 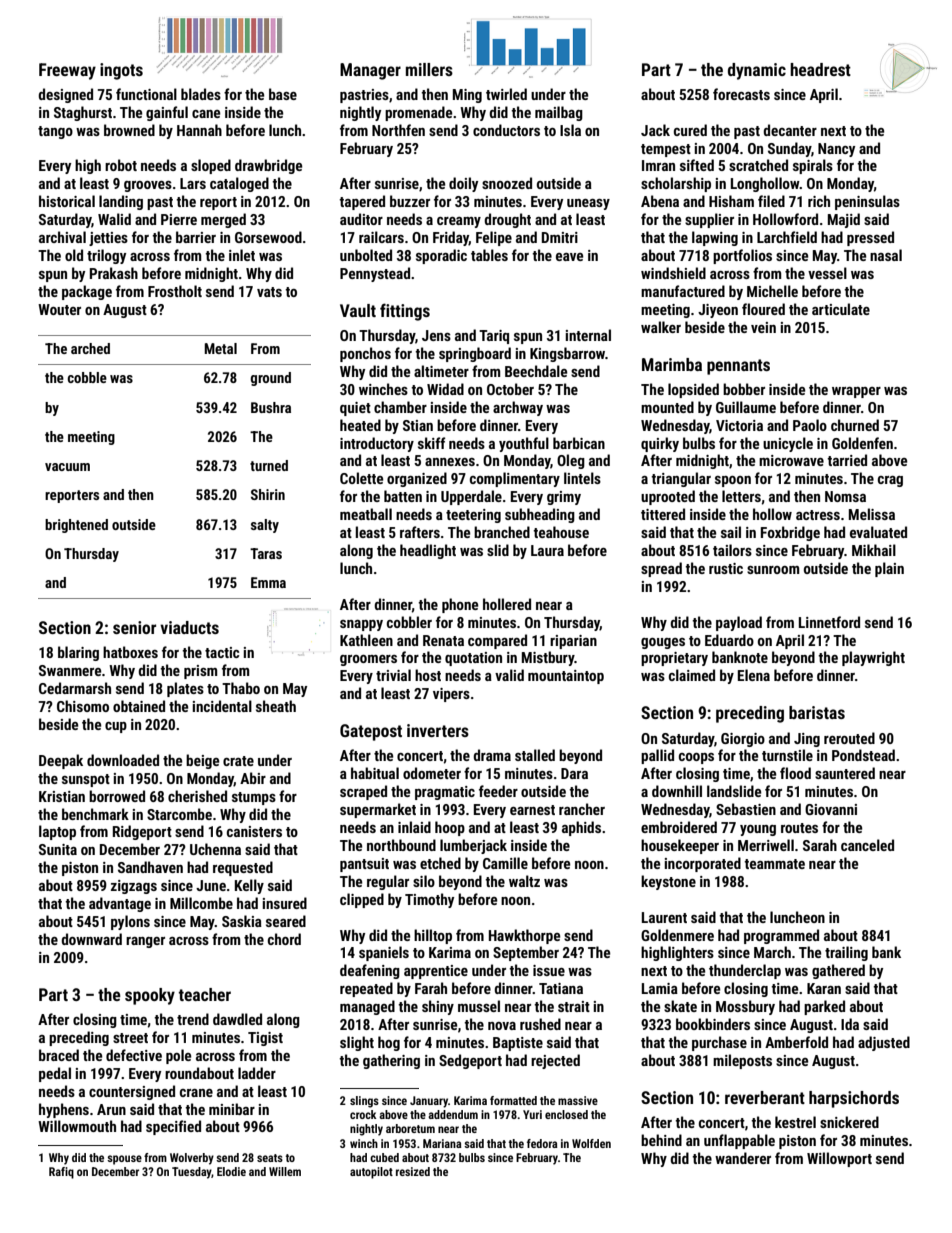 What do you see at coordinates (132, 1092) in the screenshot?
I see `countersigned` at bounding box center [132, 1092].
